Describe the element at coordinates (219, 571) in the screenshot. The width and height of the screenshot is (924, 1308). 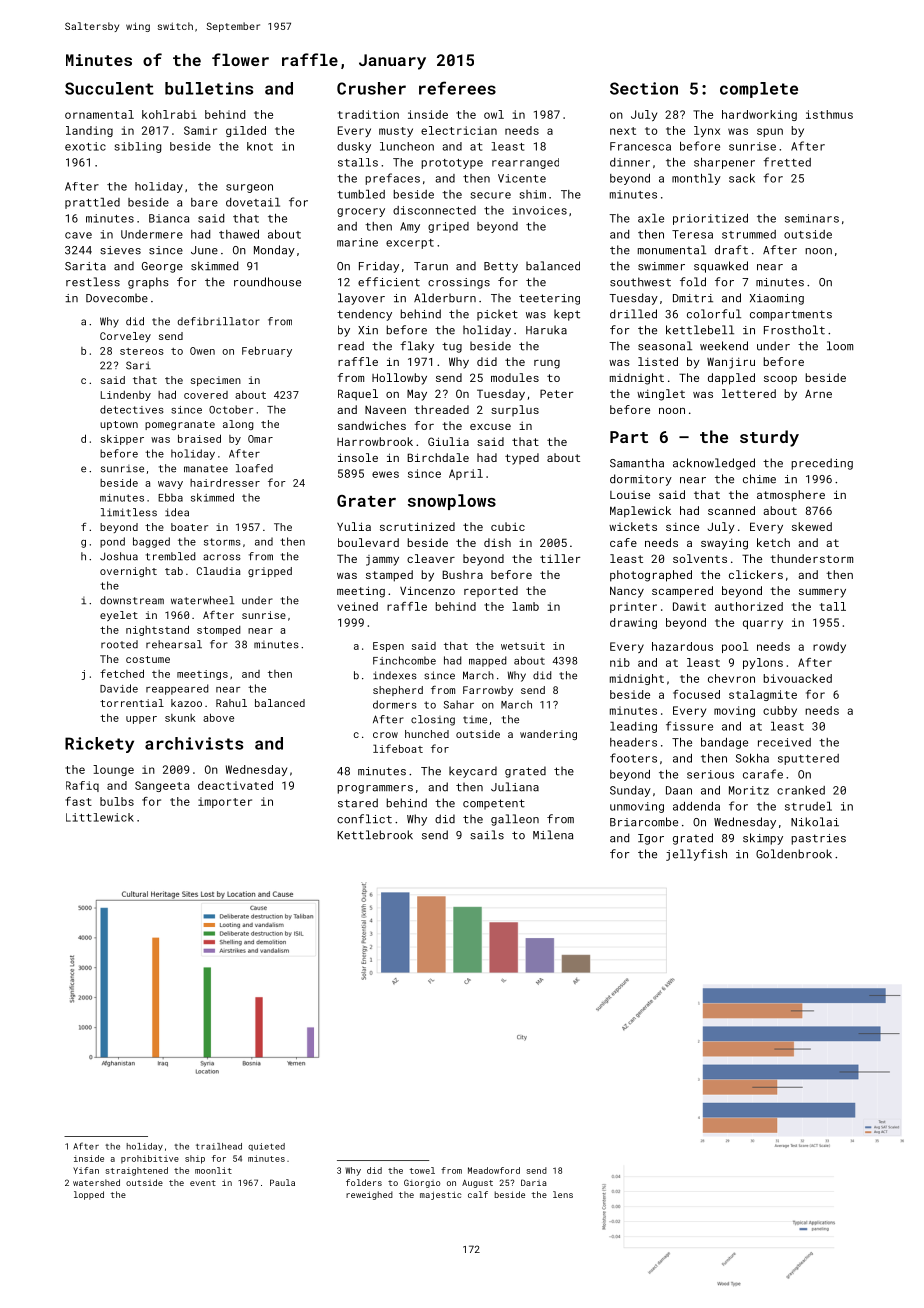
I see `Claudia` at that location.
